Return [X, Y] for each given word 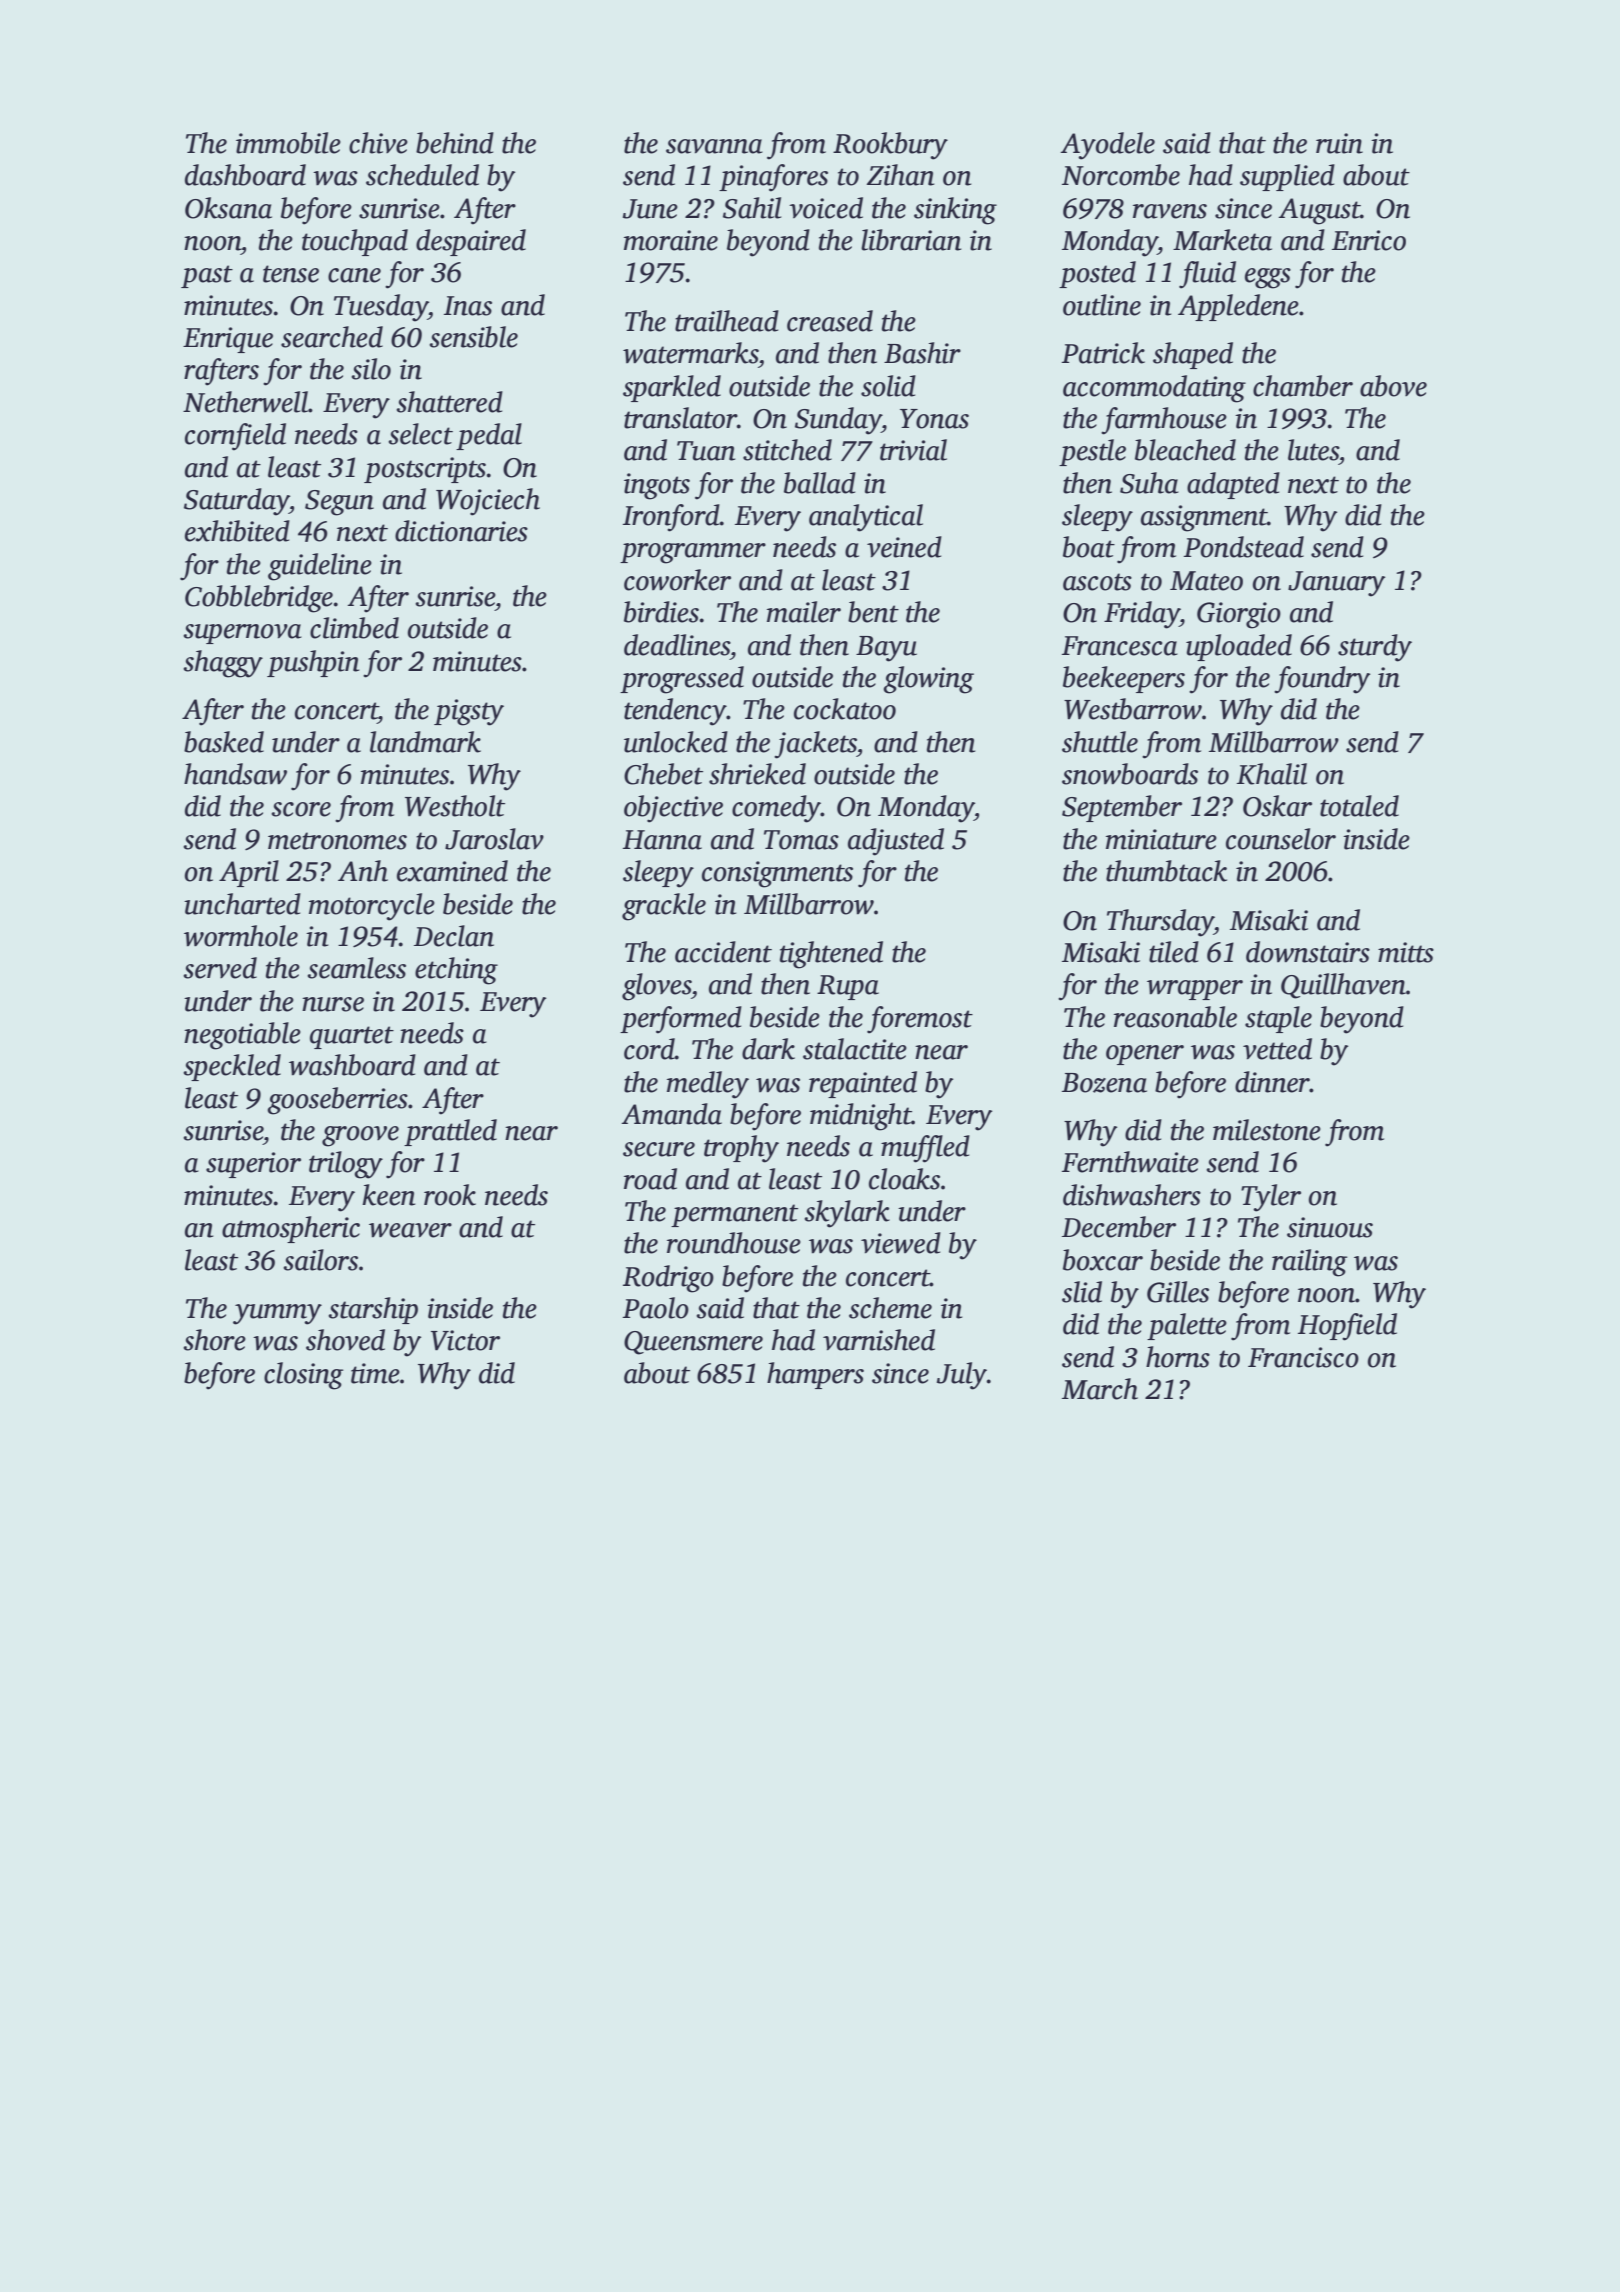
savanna [714, 146]
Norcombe [1121, 175]
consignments [777, 874]
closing [303, 1376]
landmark [425, 742]
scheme [890, 1308]
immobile [288, 143]
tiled [1174, 952]
